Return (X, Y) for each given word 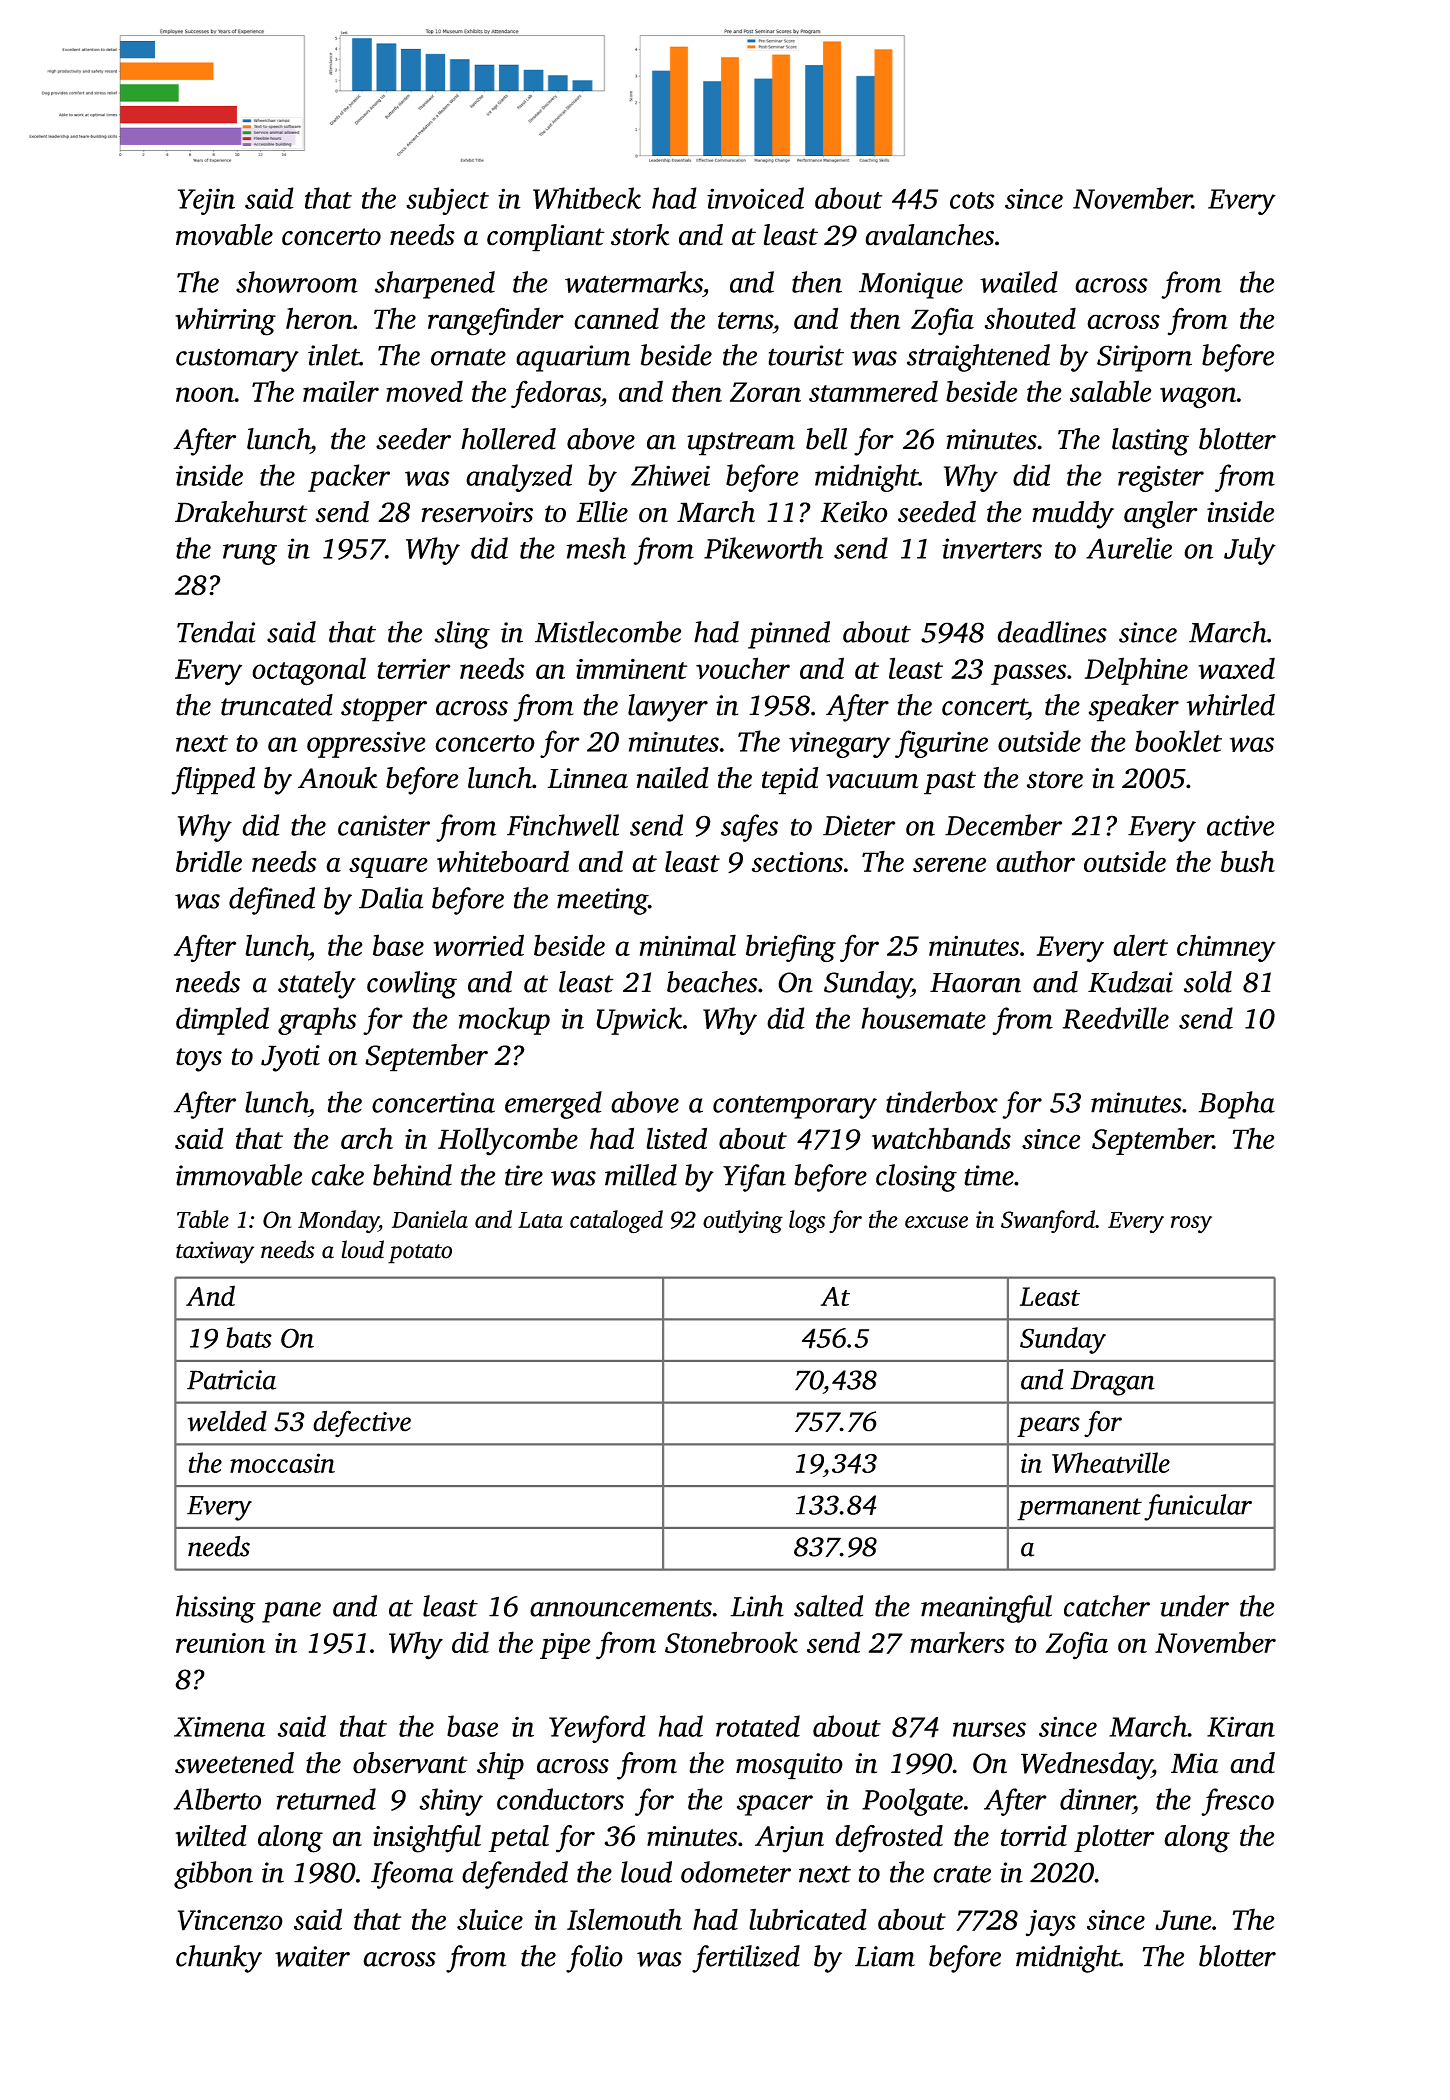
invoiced (755, 198)
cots (972, 200)
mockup (504, 1021)
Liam (885, 1956)
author (1035, 861)
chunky (219, 1959)
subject (447, 201)
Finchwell (563, 825)
